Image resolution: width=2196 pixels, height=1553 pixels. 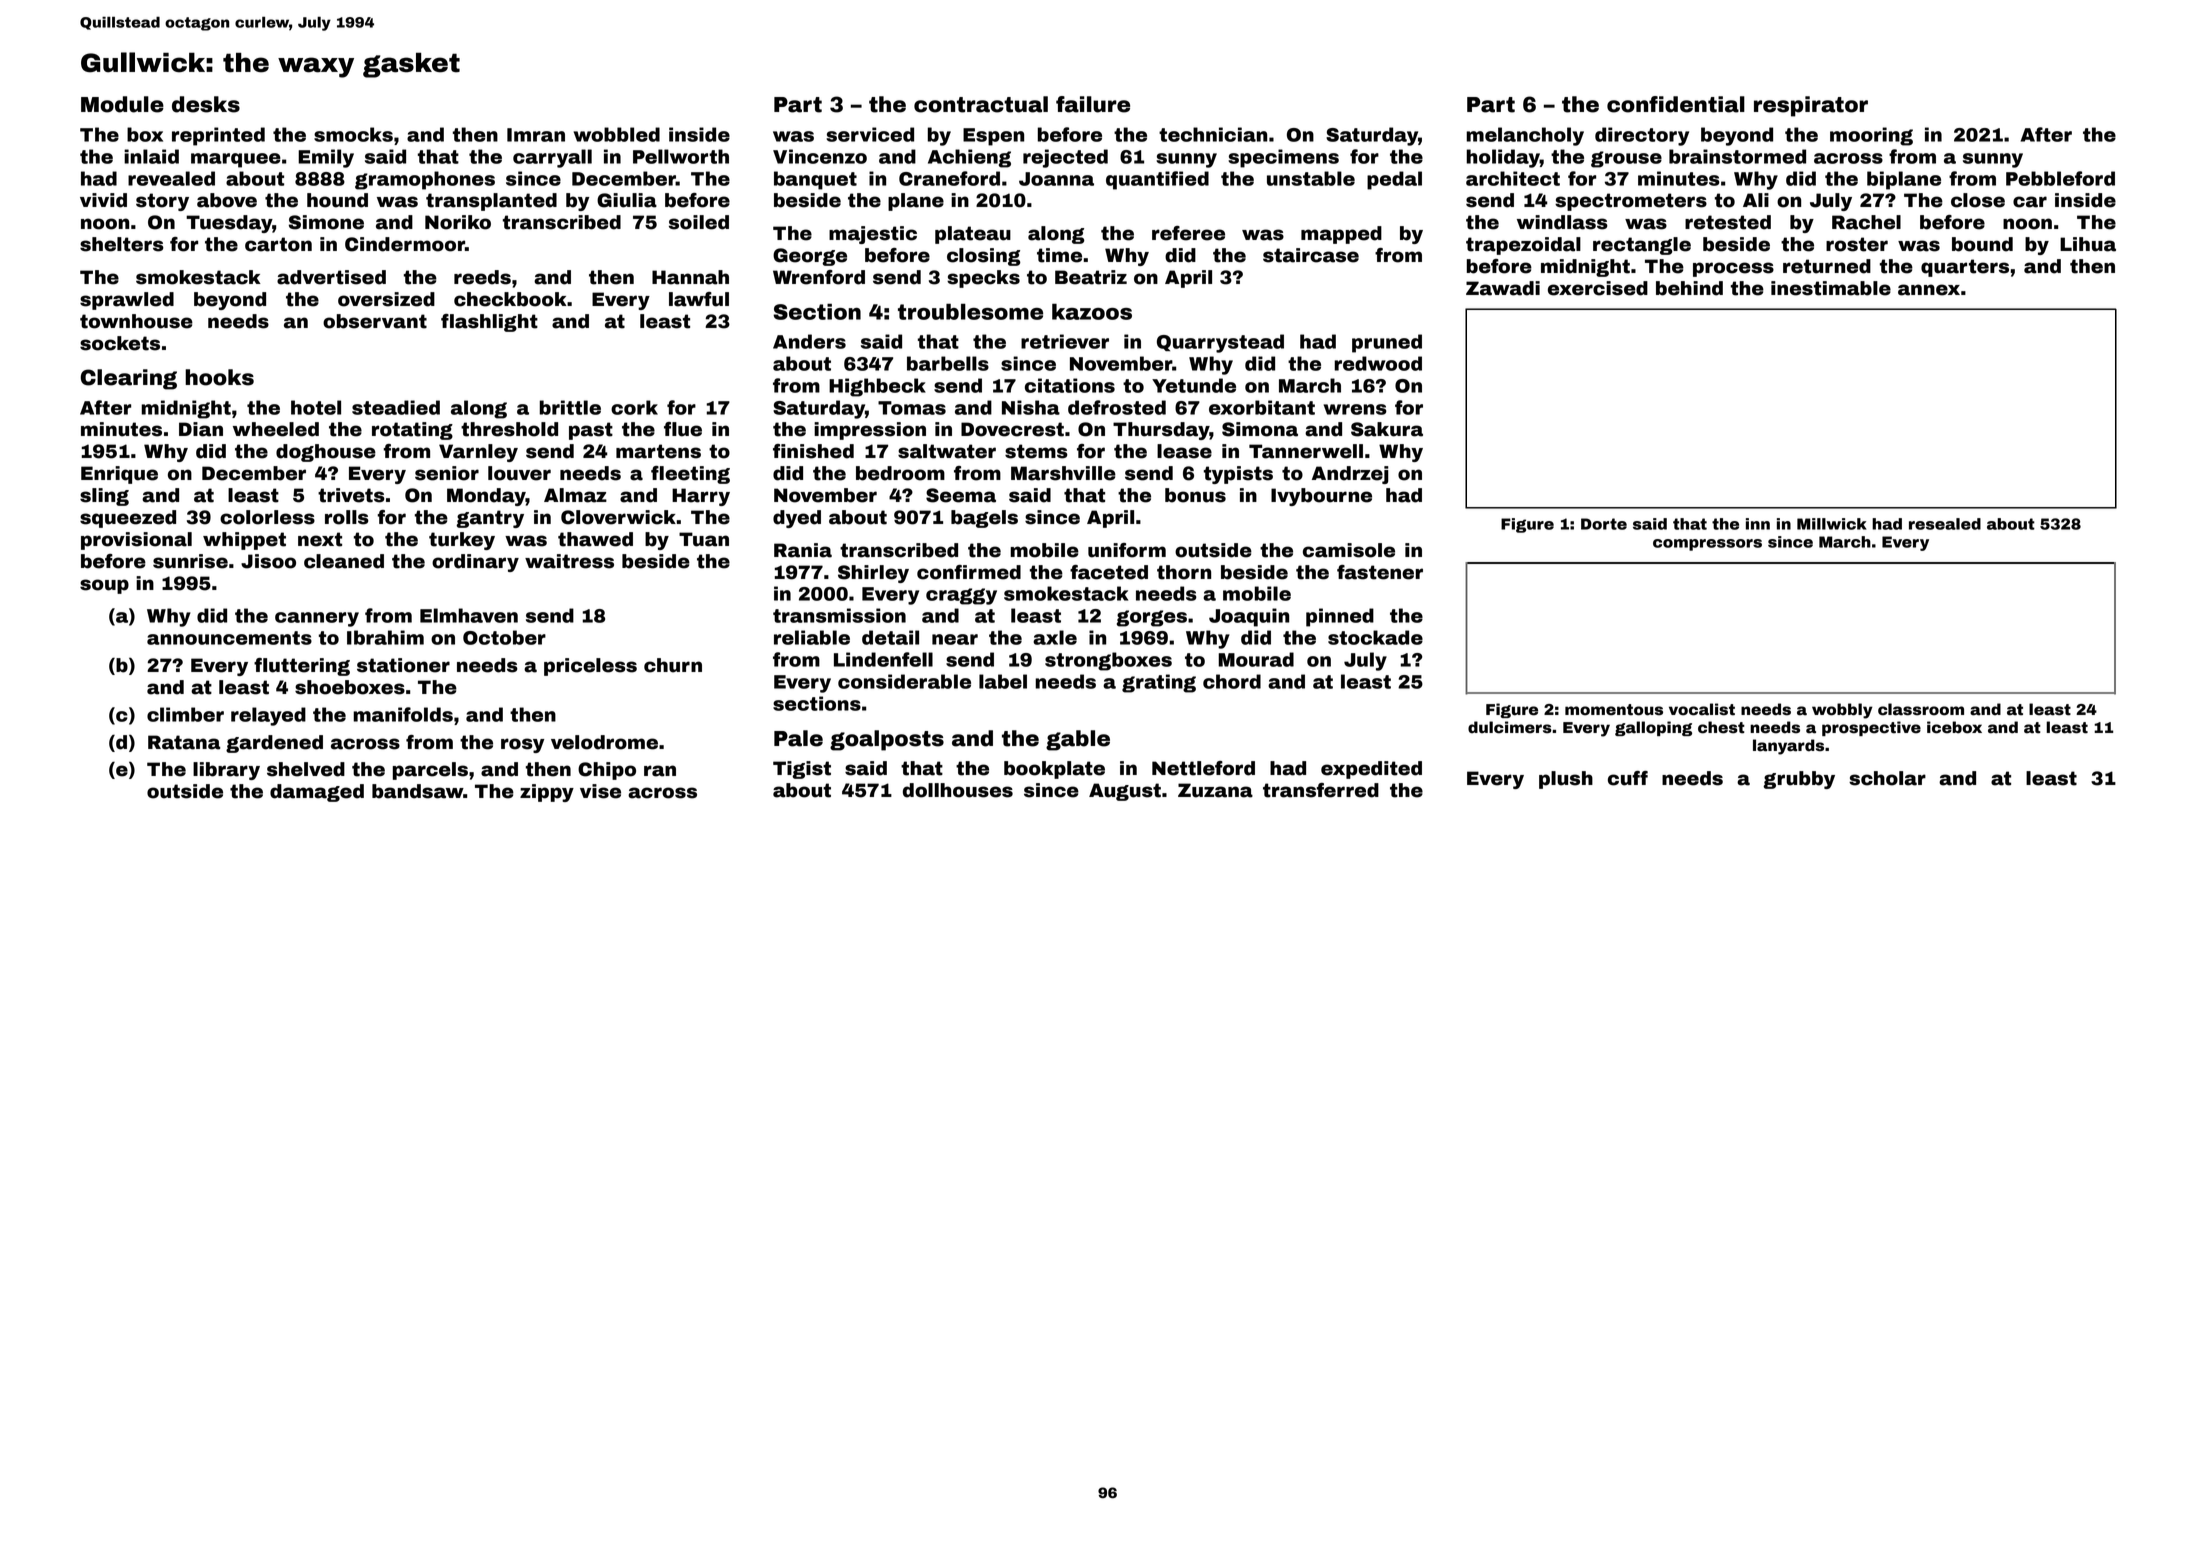 What do you see at coordinates (458, 222) in the image?
I see `Noriko` at bounding box center [458, 222].
